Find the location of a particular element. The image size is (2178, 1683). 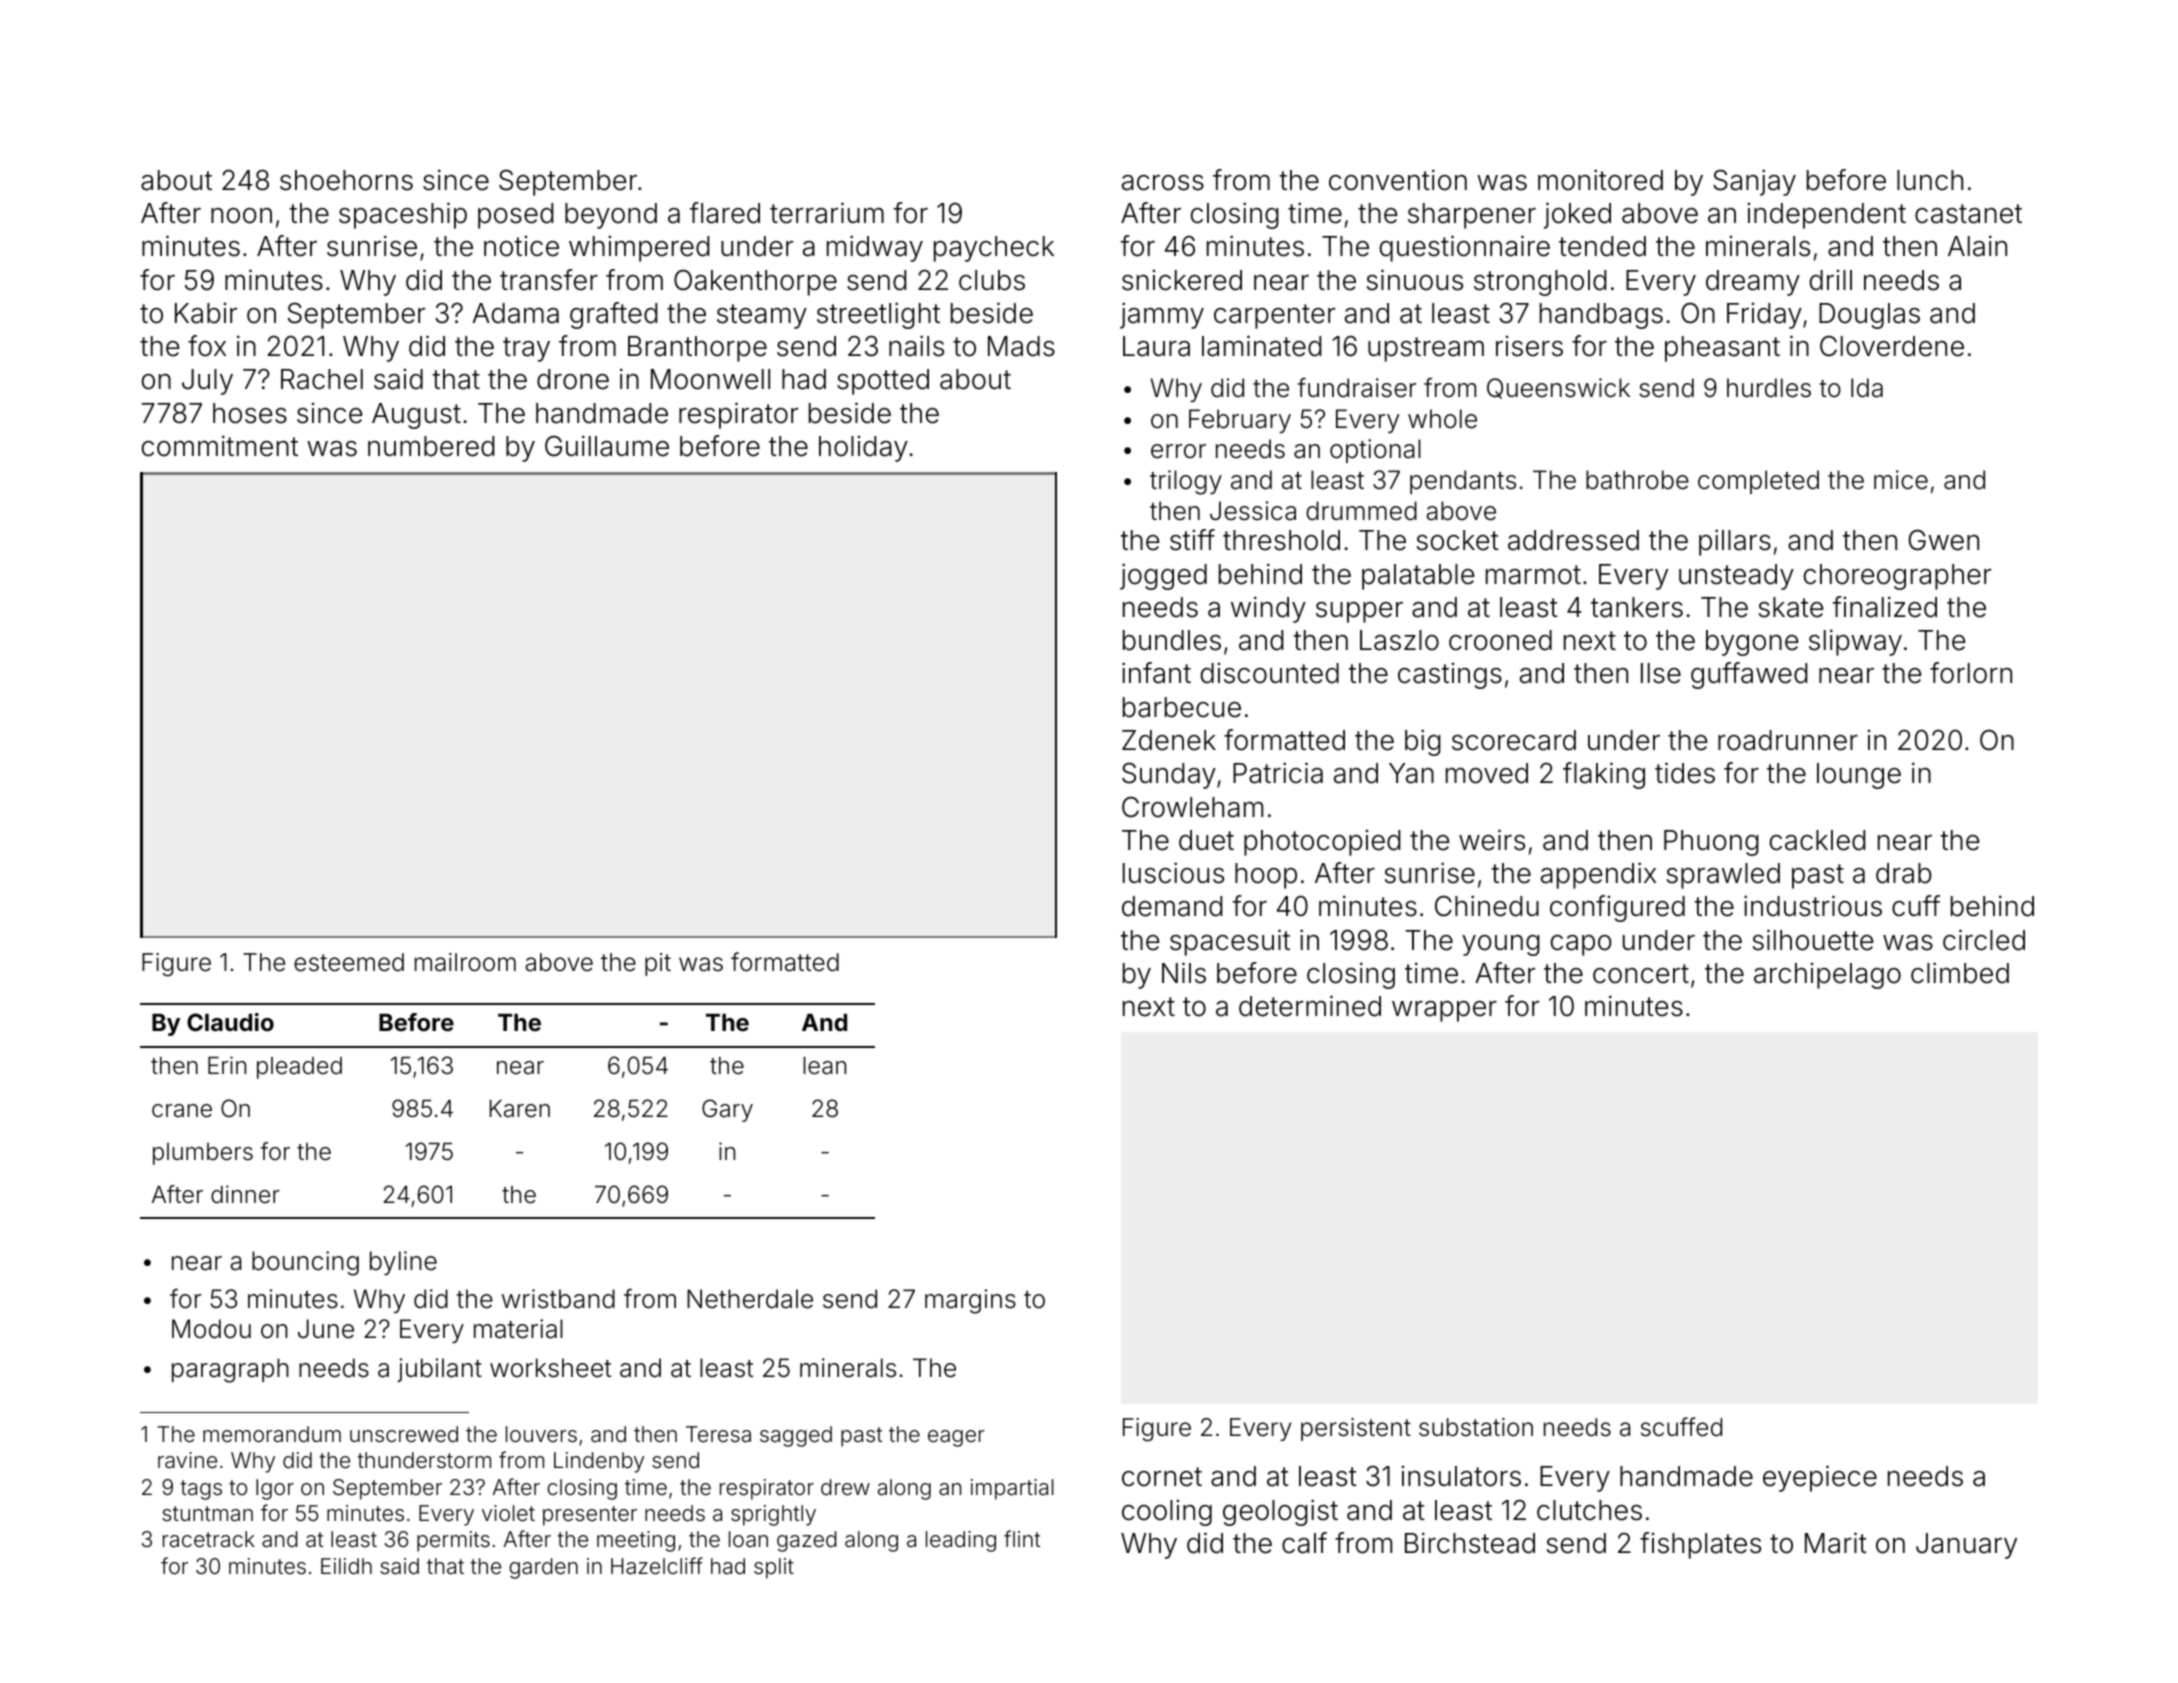

Cloverdene is located at coordinates (1892, 346).
